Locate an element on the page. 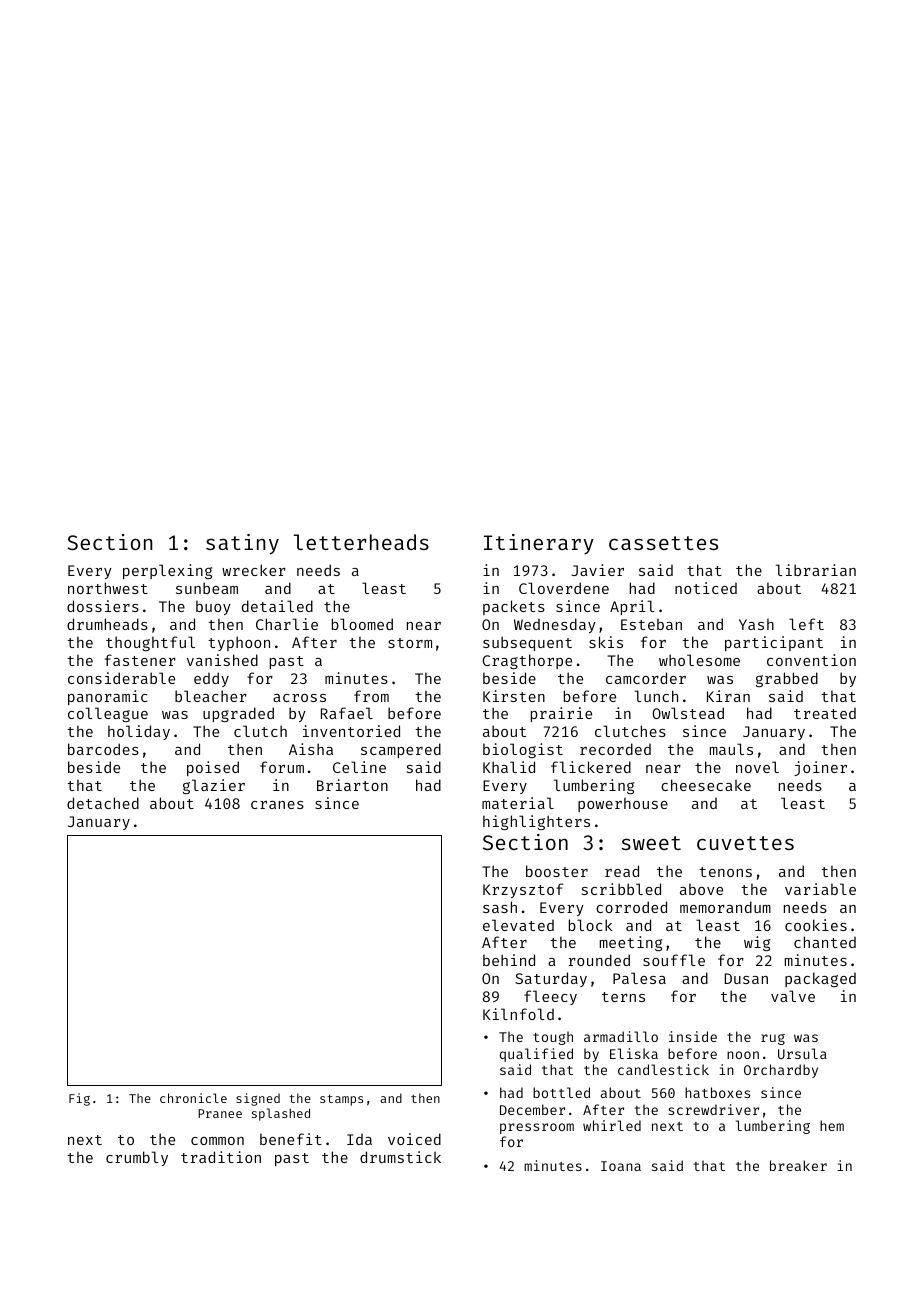  highlighters is located at coordinates (536, 822).
